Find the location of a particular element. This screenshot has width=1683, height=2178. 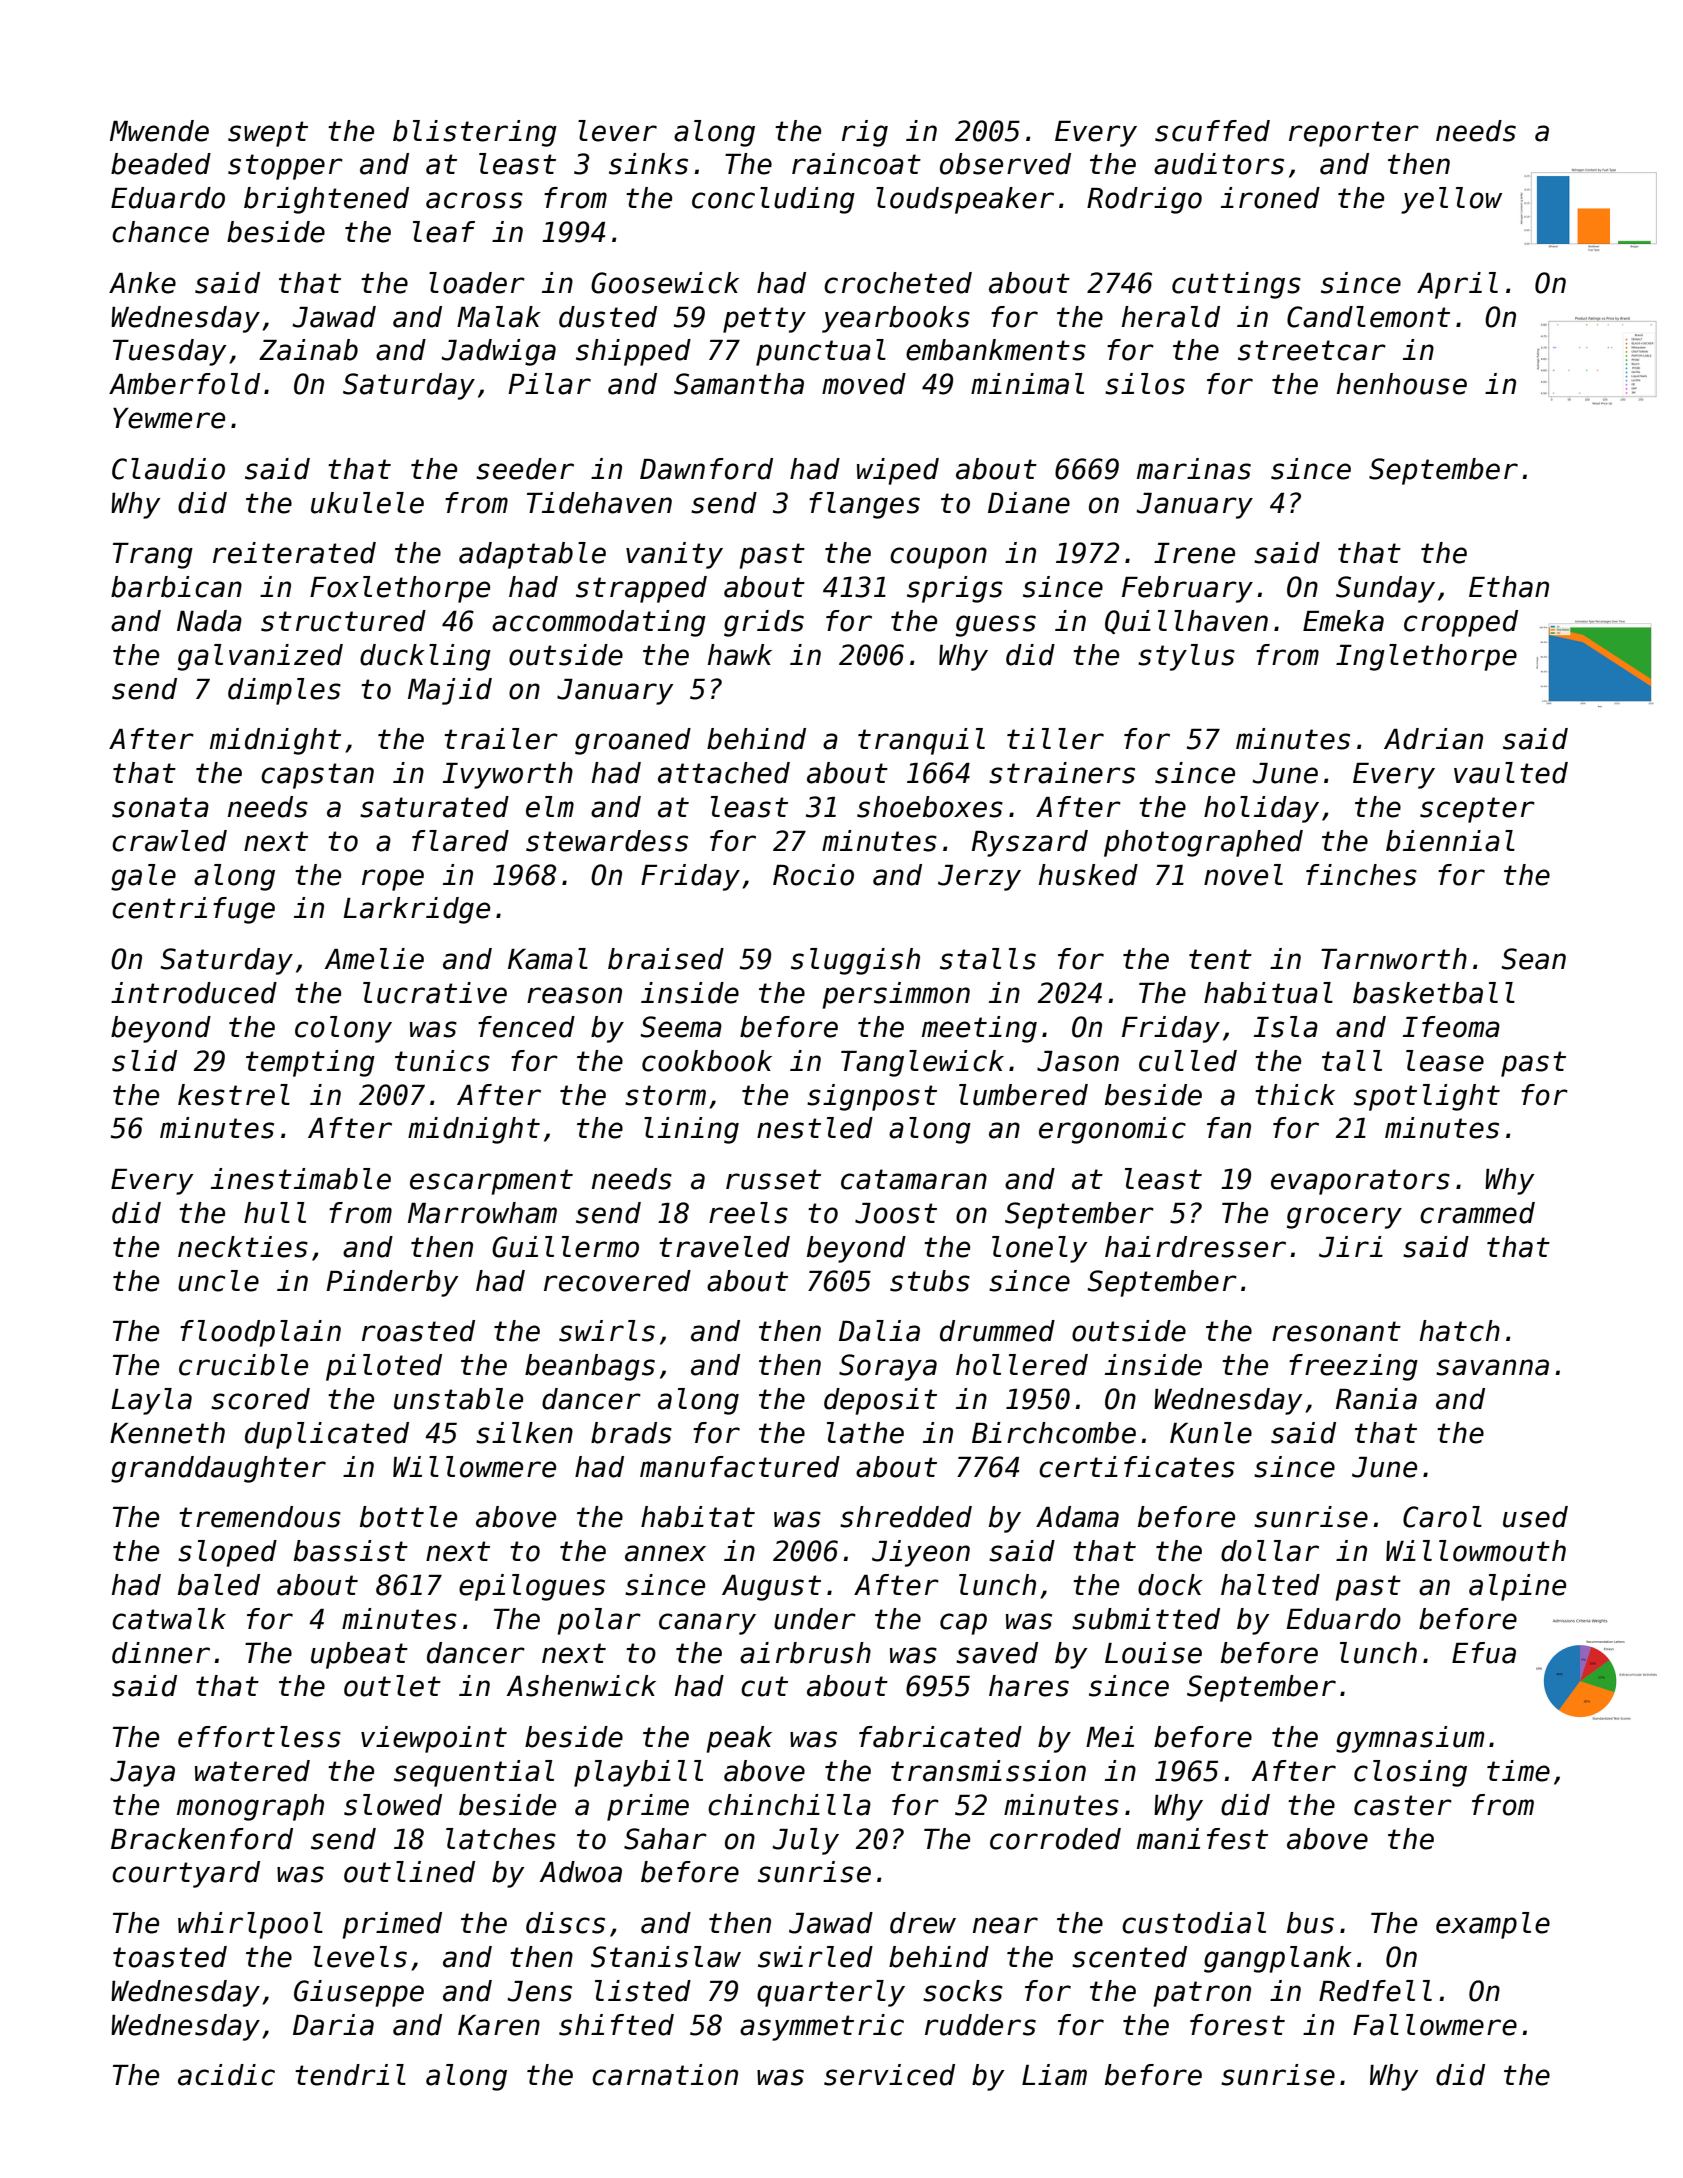

closing is located at coordinates (1410, 1773).
